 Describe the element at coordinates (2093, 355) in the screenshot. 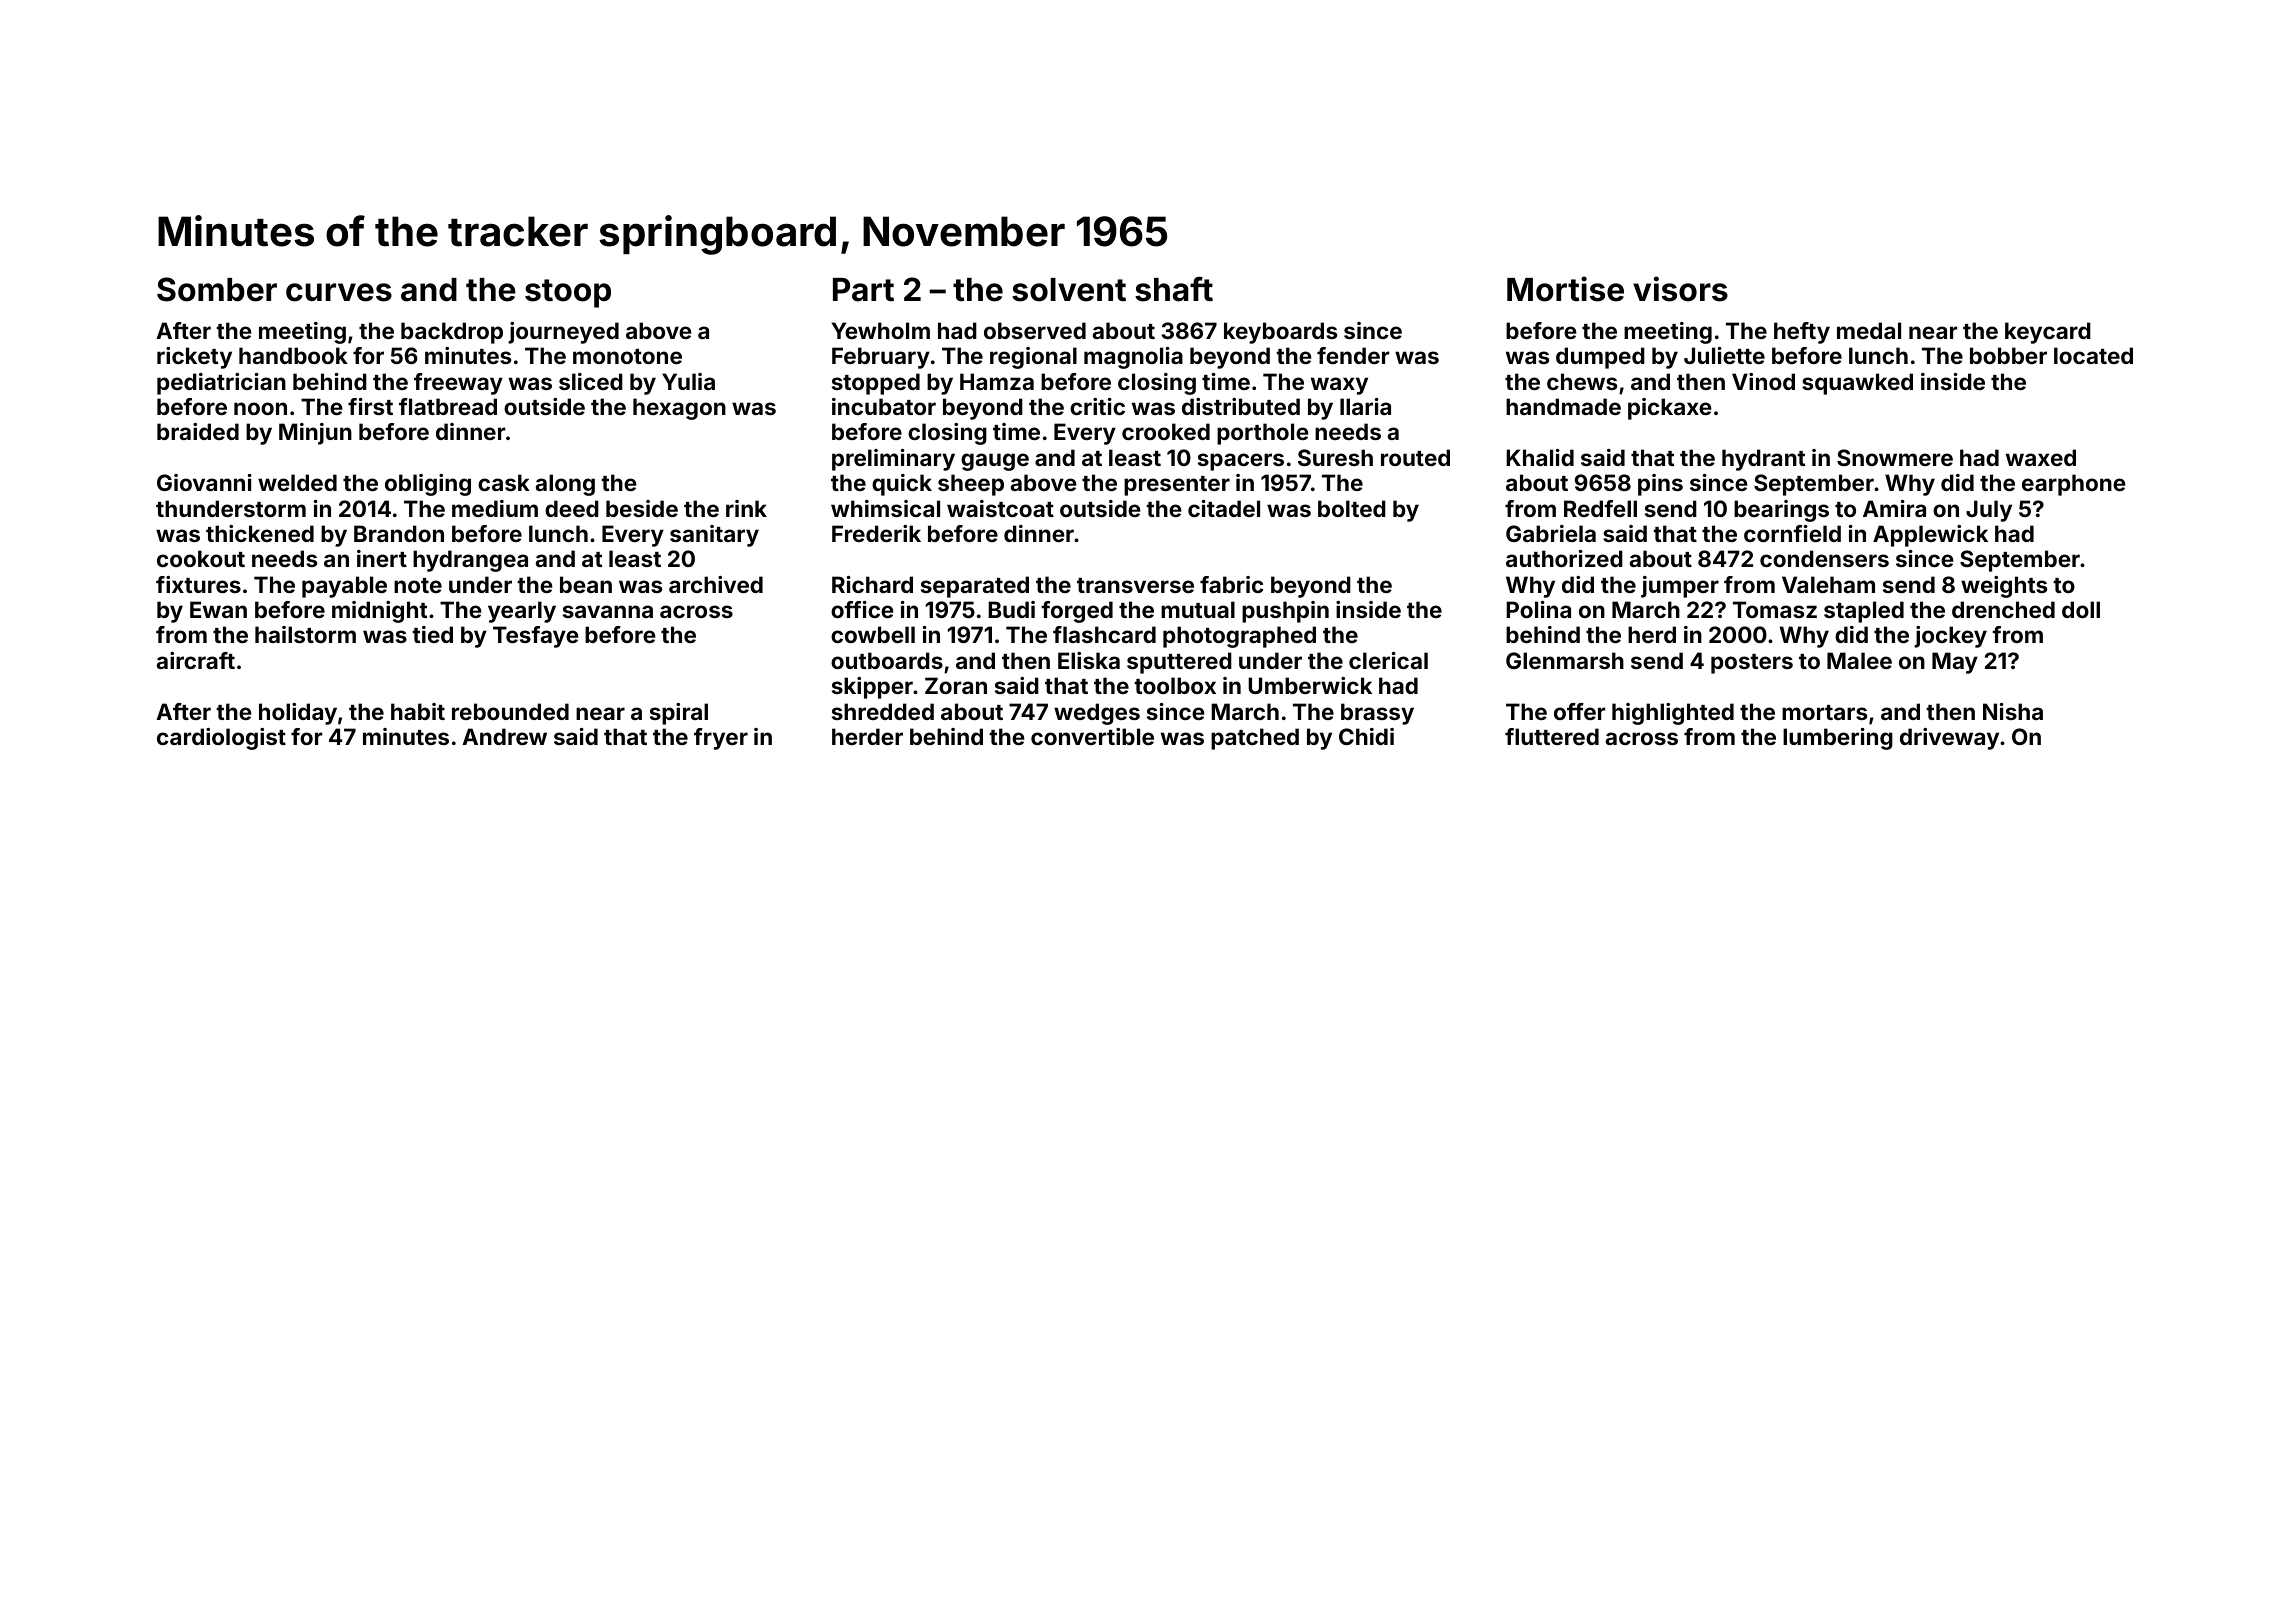

I see `located` at that location.
